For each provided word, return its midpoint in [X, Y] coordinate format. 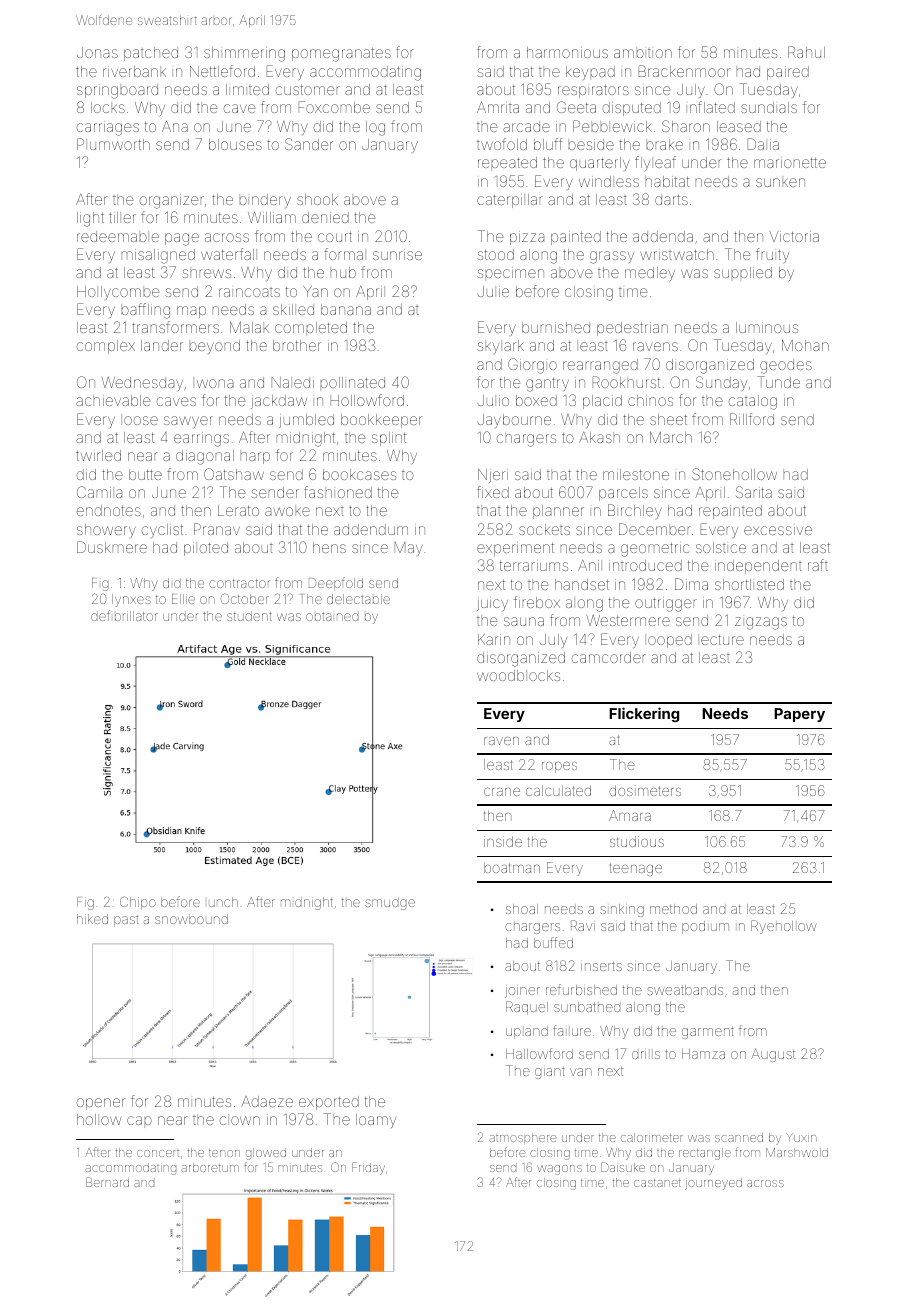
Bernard [107, 1182]
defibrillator [124, 615]
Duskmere [112, 547]
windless [609, 181]
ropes [559, 767]
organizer [172, 201]
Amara [630, 815]
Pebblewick [612, 126]
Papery [799, 715]
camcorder [609, 657]
